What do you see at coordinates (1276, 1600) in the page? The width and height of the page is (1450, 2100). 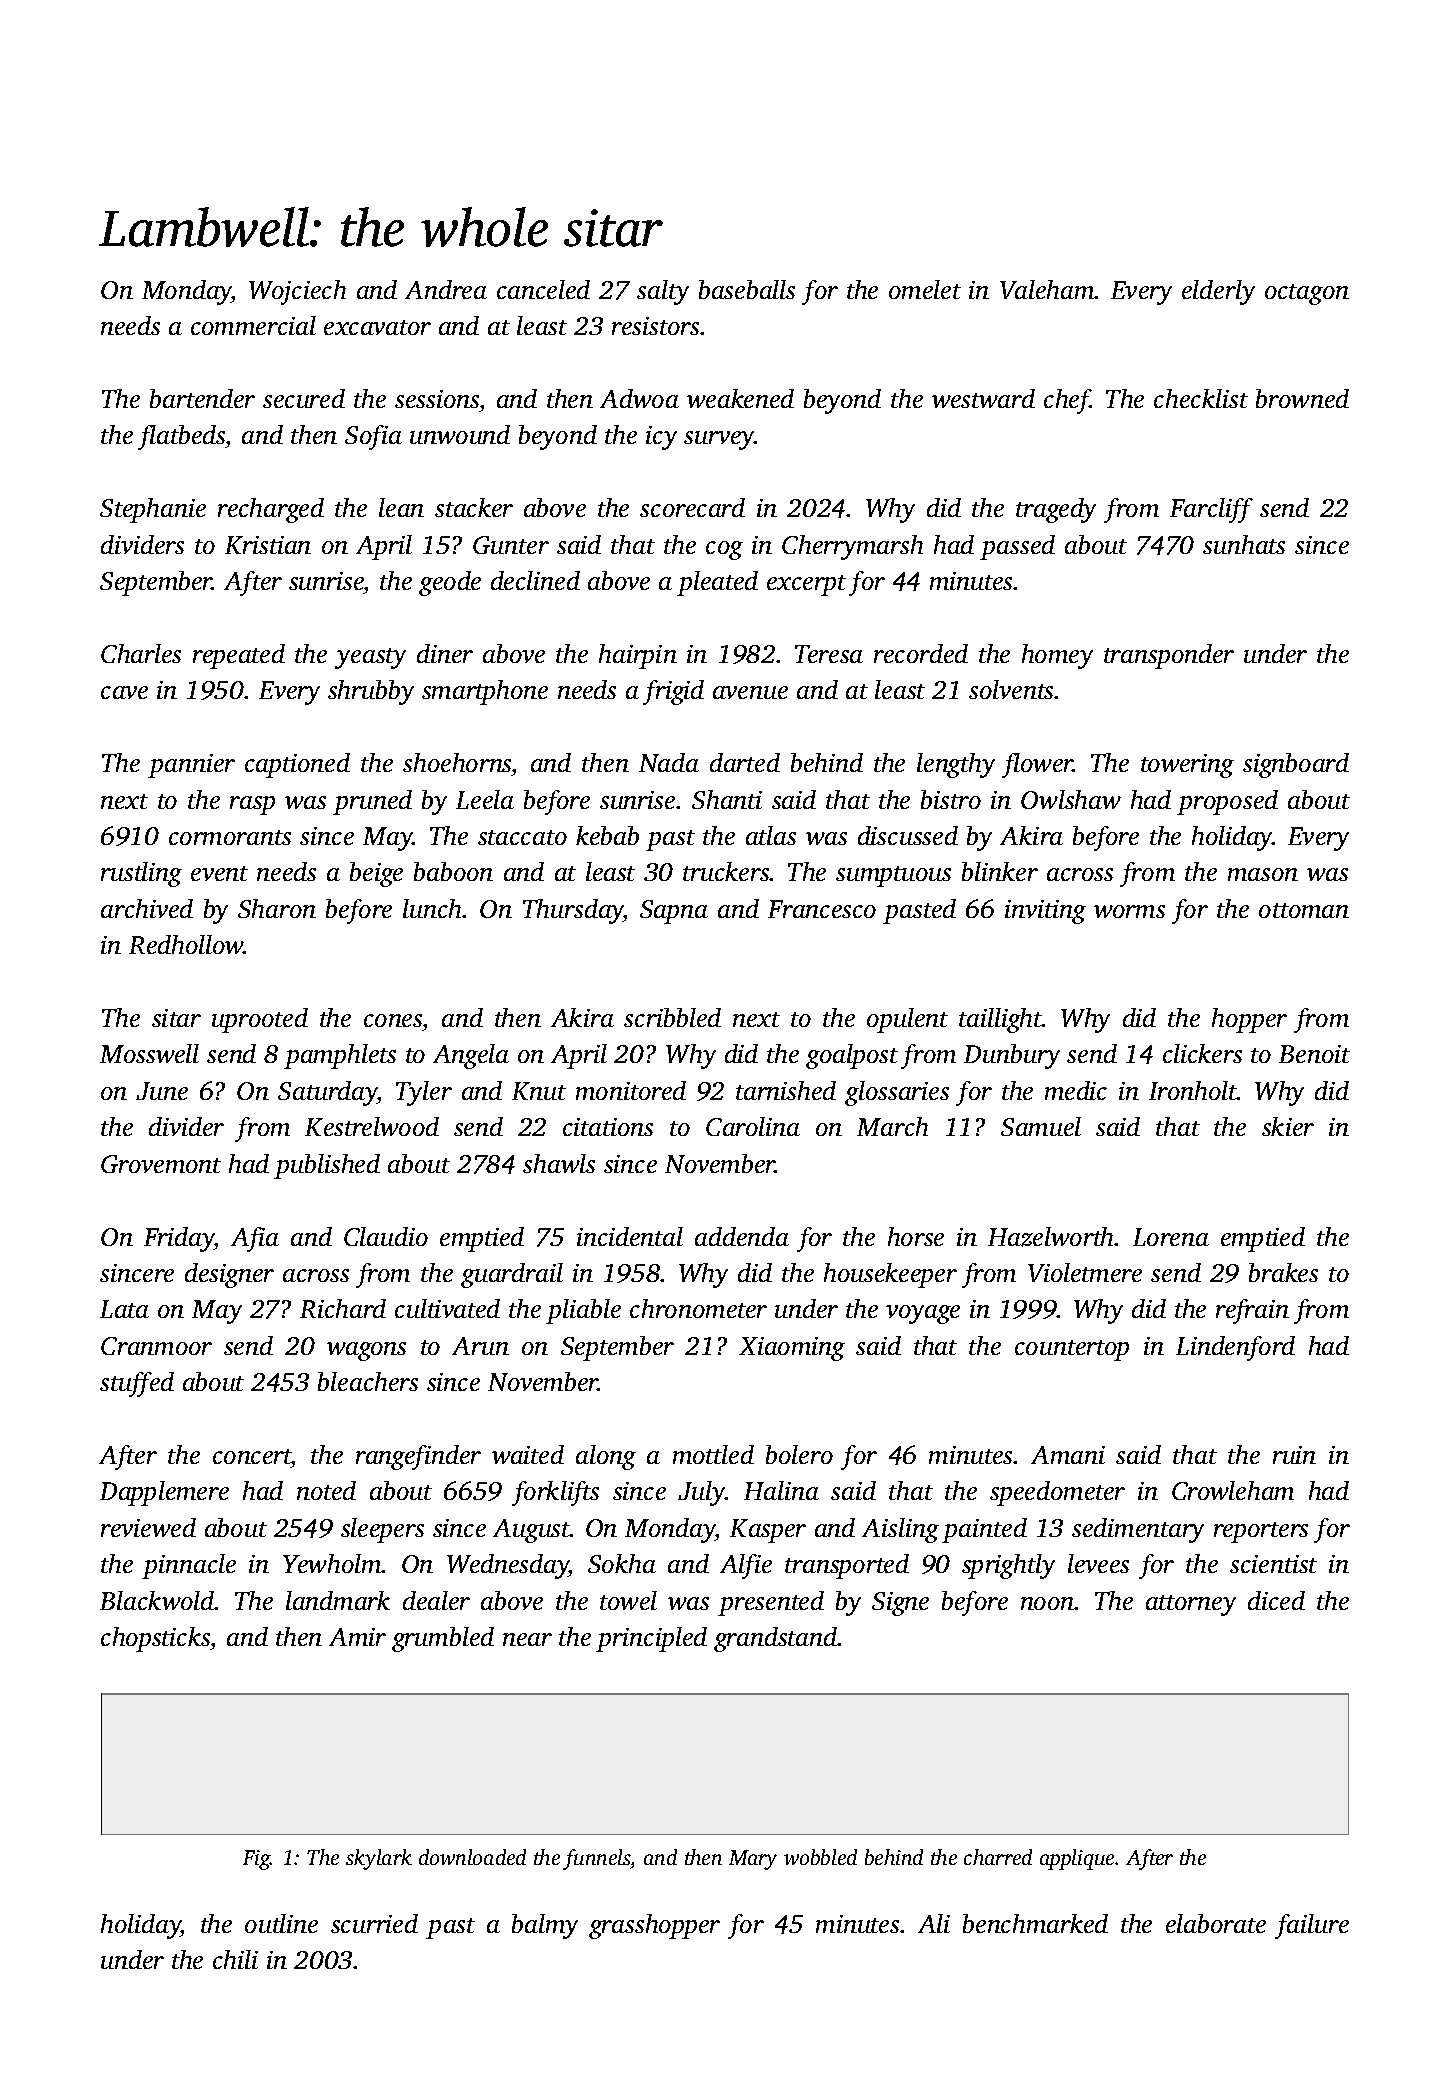 I see `diced` at bounding box center [1276, 1600].
